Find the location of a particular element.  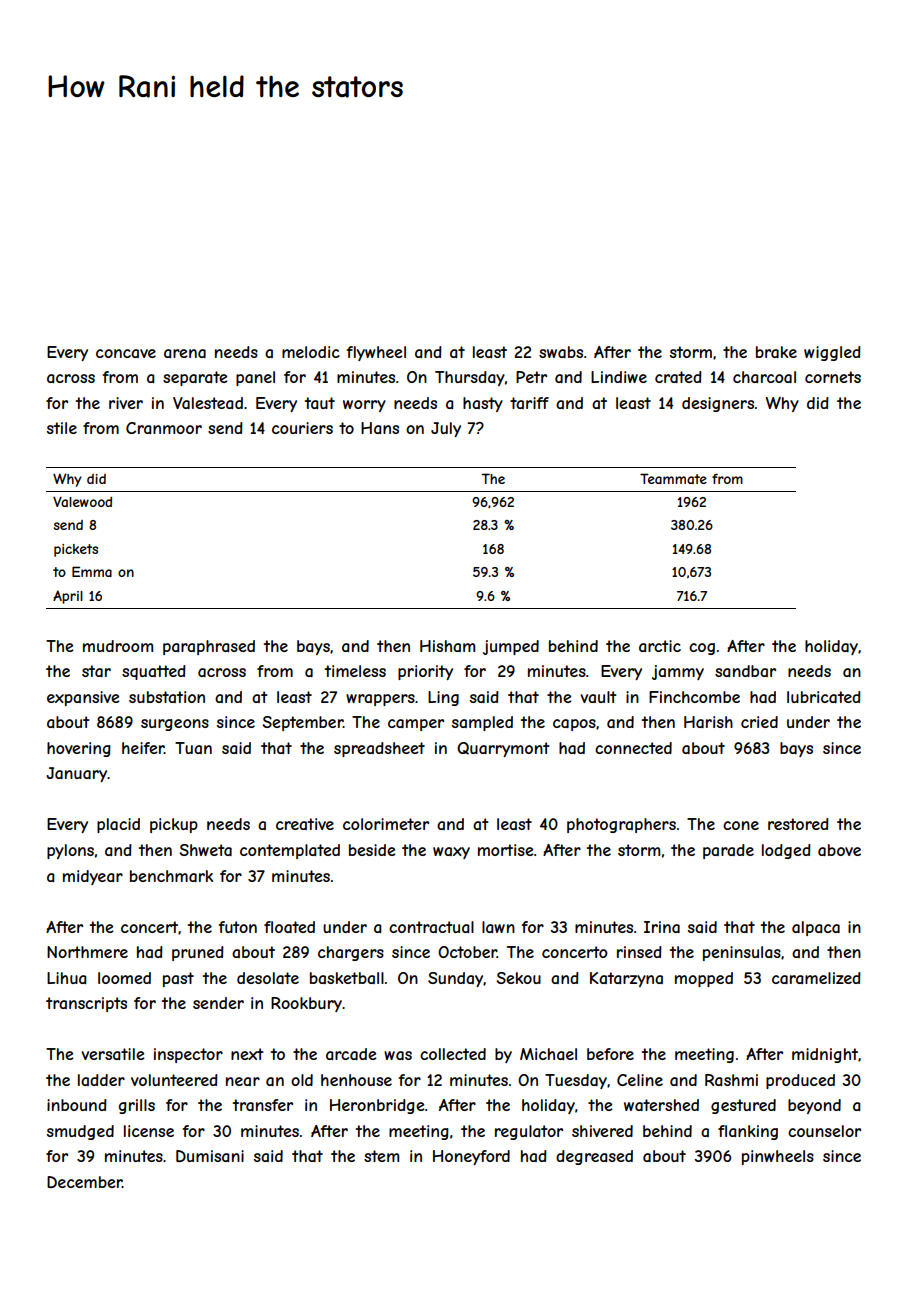

crated is located at coordinates (678, 377).
